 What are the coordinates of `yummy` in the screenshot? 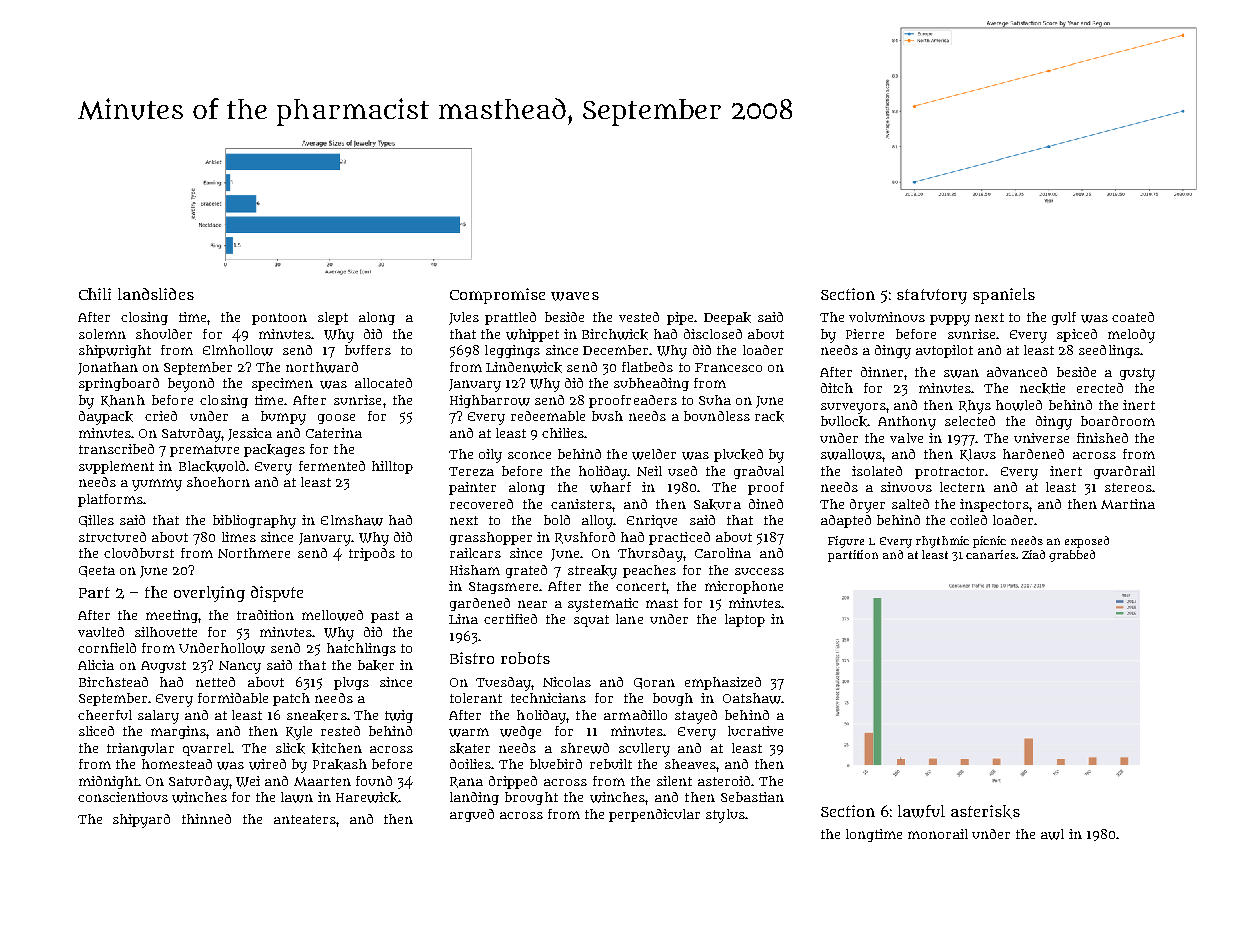 It's located at (157, 485).
